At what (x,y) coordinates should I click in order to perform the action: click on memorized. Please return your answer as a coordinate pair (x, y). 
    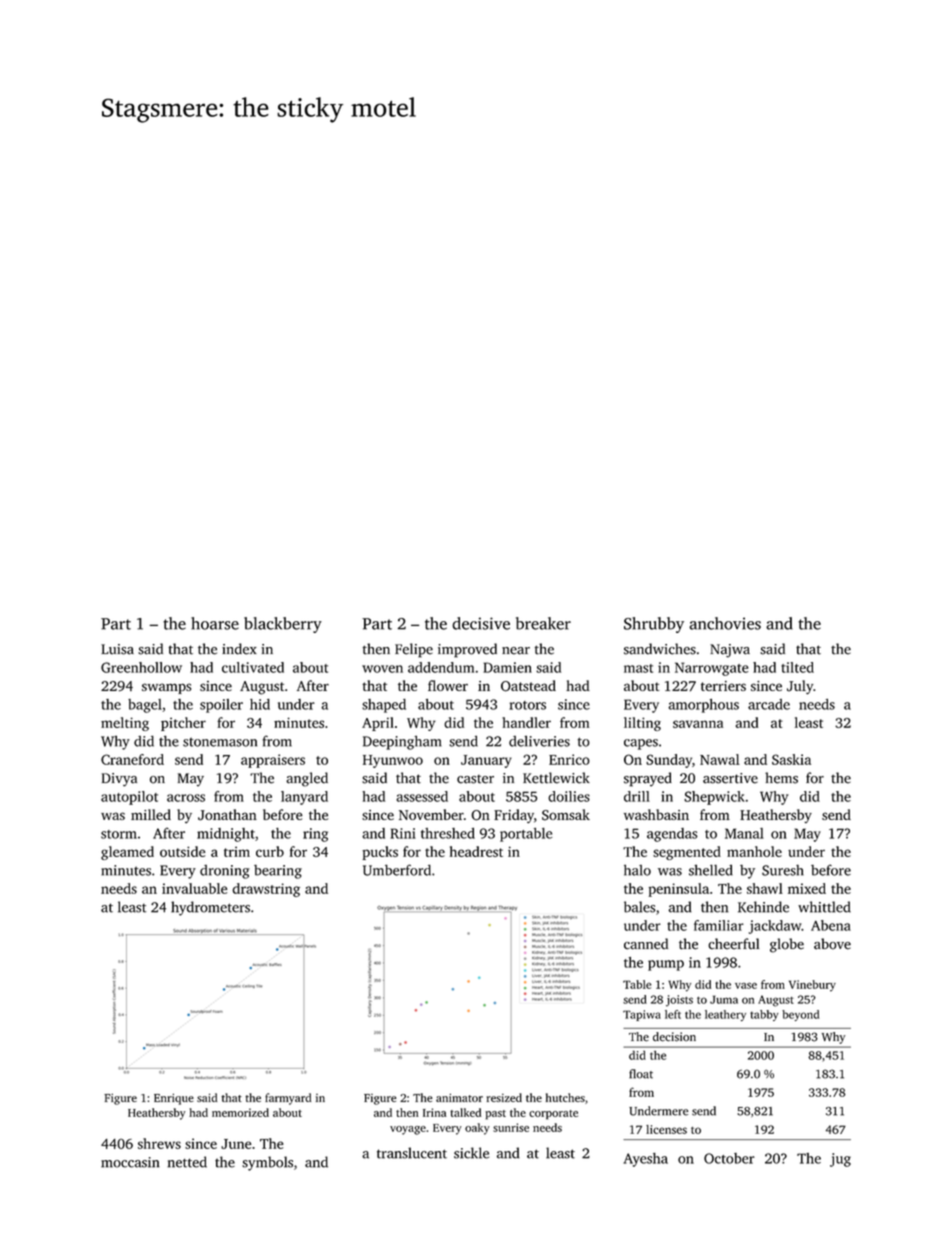
    Looking at the image, I should click on (240, 1112).
